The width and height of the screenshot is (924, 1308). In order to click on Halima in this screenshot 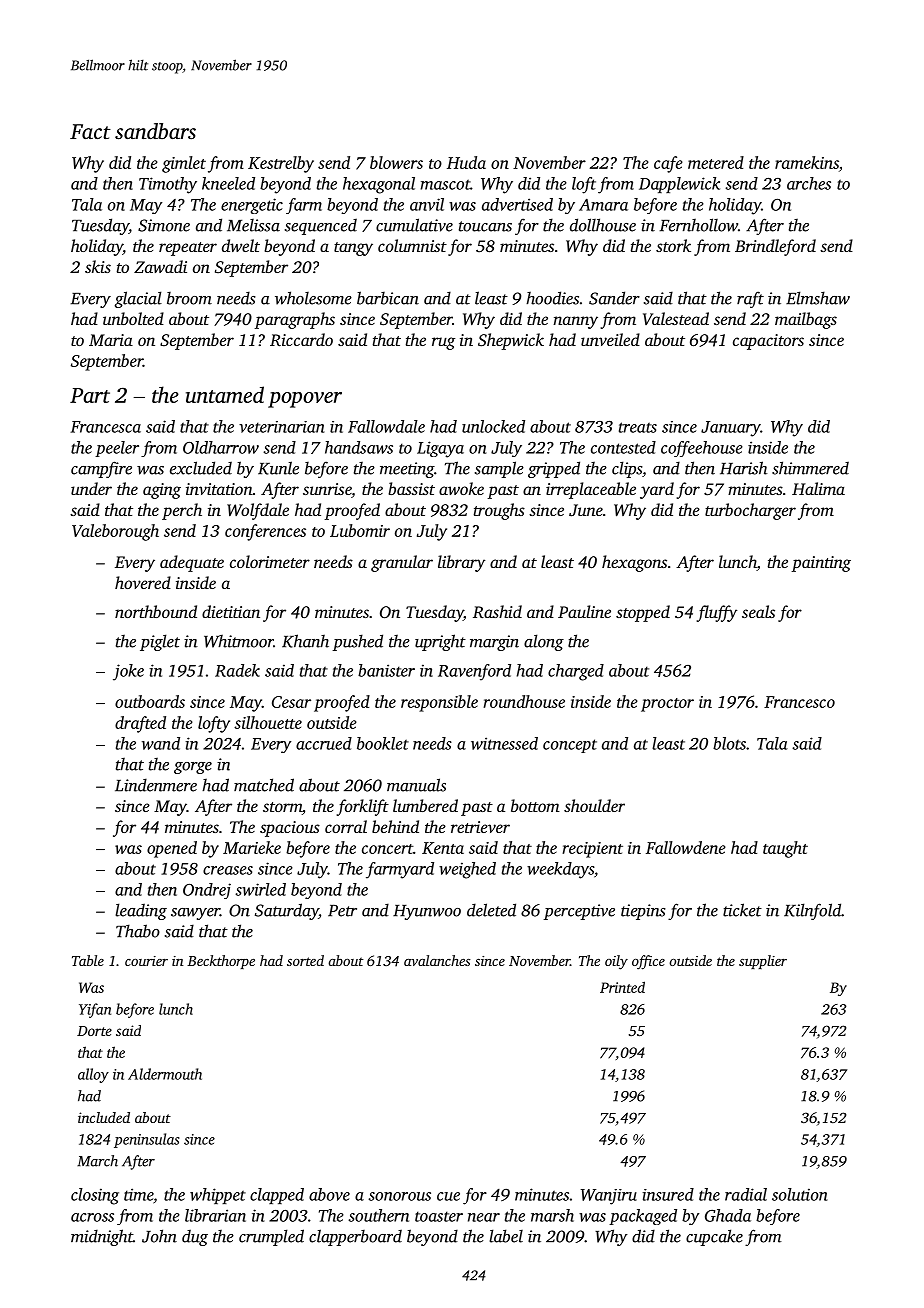, I will do `click(818, 488)`.
